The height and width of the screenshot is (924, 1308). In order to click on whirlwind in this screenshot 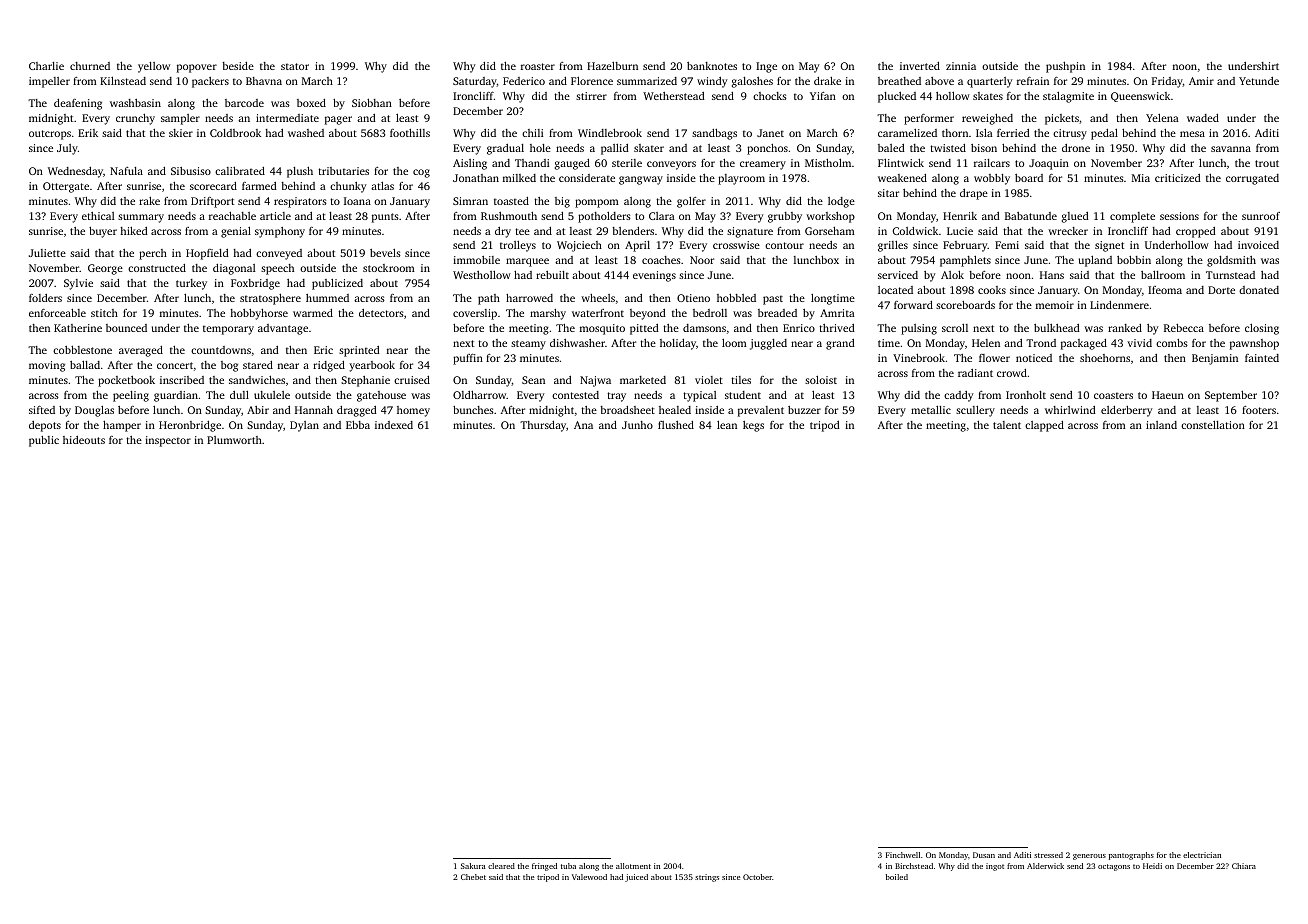, I will do `click(1070, 410)`.
